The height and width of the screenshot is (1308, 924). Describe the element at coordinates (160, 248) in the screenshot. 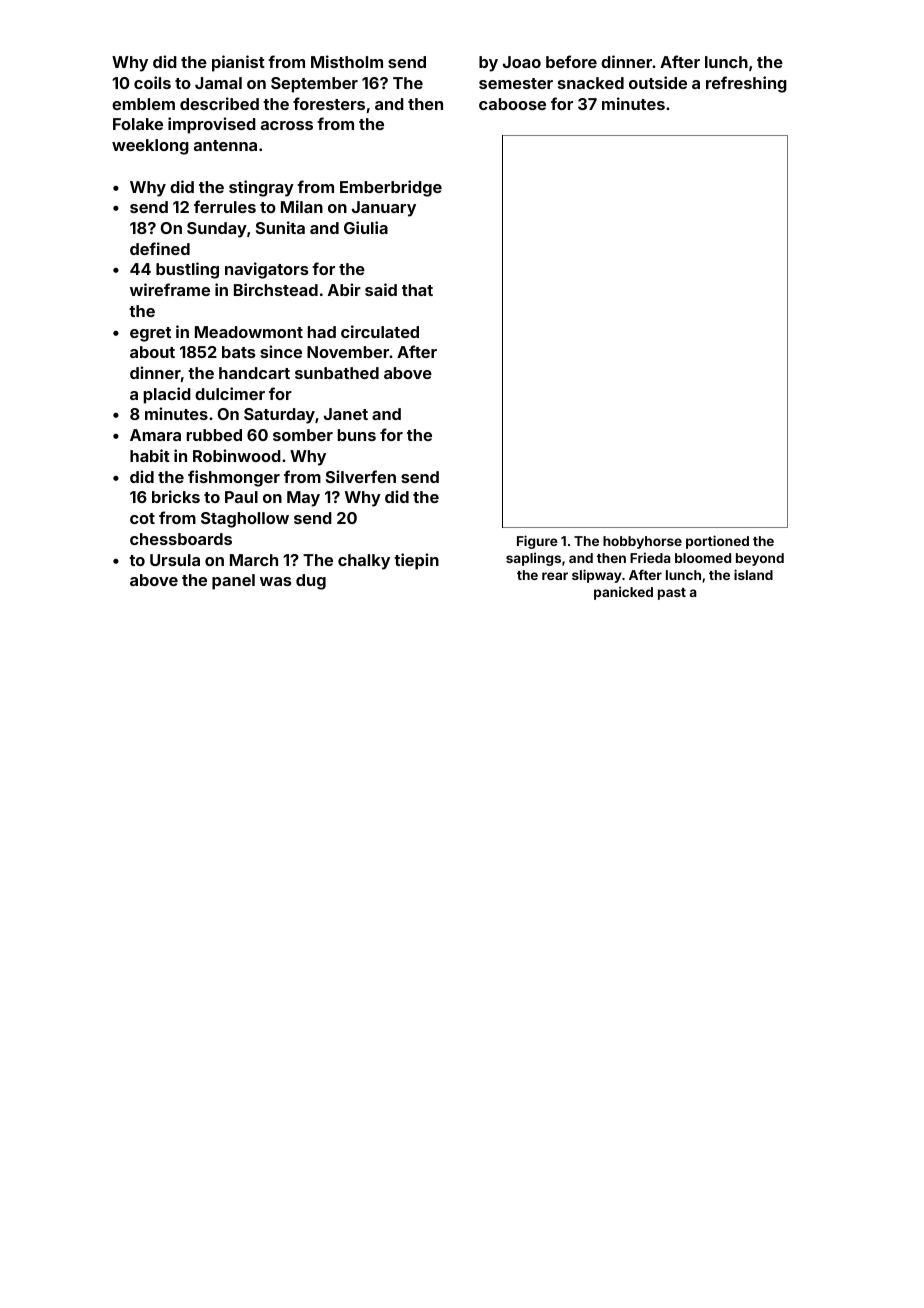

I see `defined` at that location.
